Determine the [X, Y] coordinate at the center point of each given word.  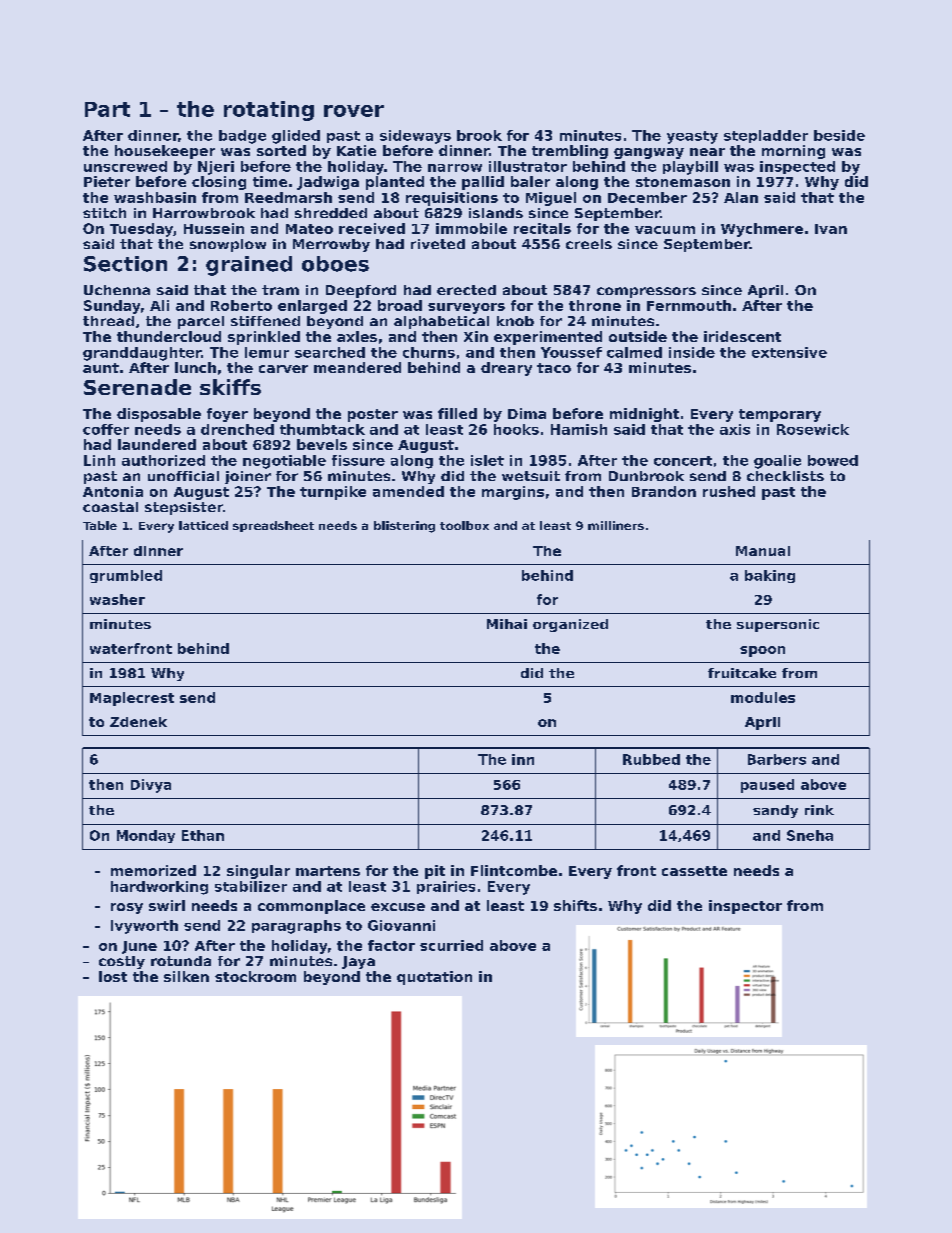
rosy [127, 908]
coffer [106, 429]
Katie [356, 150]
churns [429, 352]
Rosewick [813, 429]
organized [570, 625]
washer [117, 599]
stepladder [766, 136]
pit [435, 872]
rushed [729, 491]
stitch [104, 213]
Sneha [810, 835]
